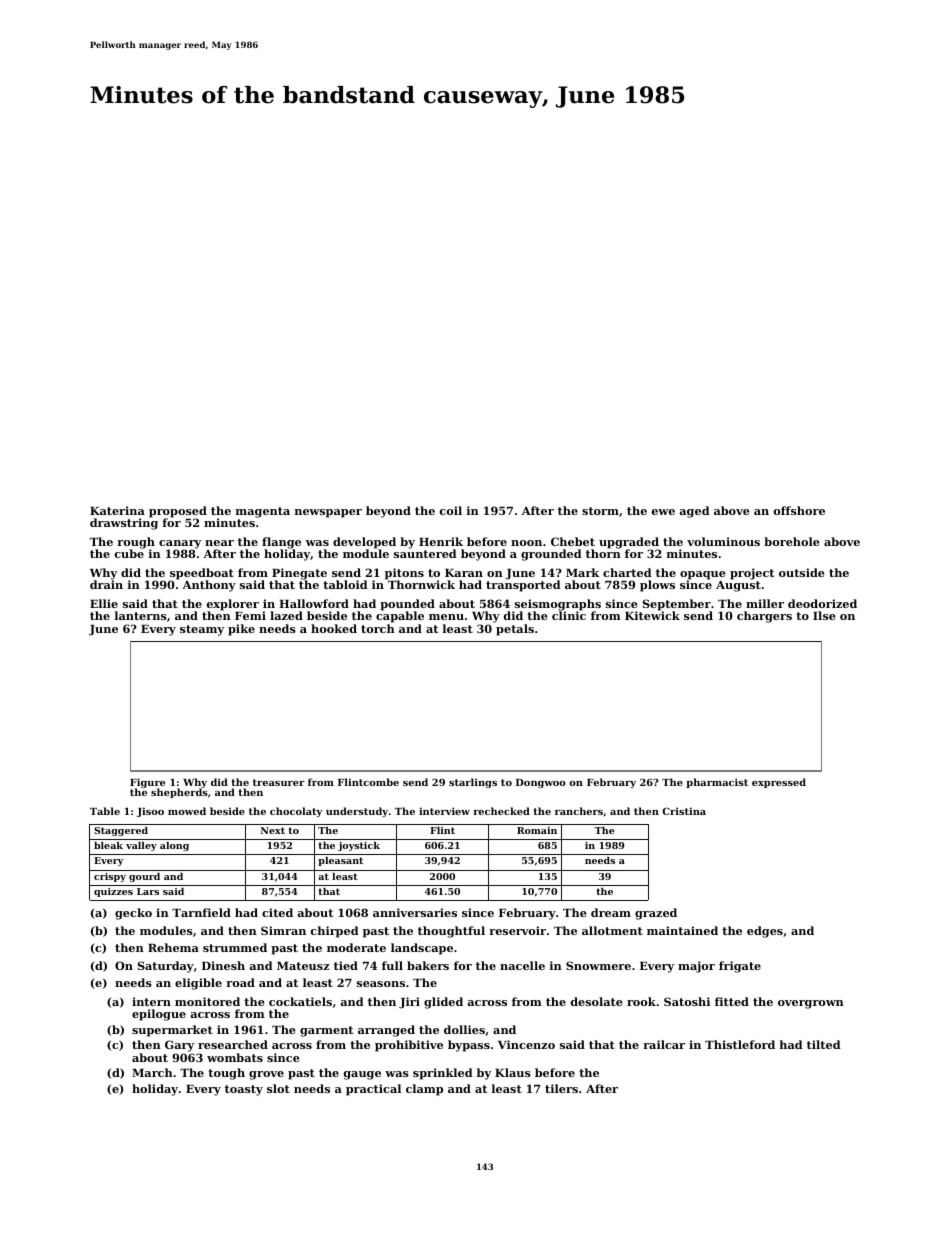 This screenshot has width=952, height=1233. What do you see at coordinates (279, 782) in the screenshot?
I see `treasurer` at bounding box center [279, 782].
